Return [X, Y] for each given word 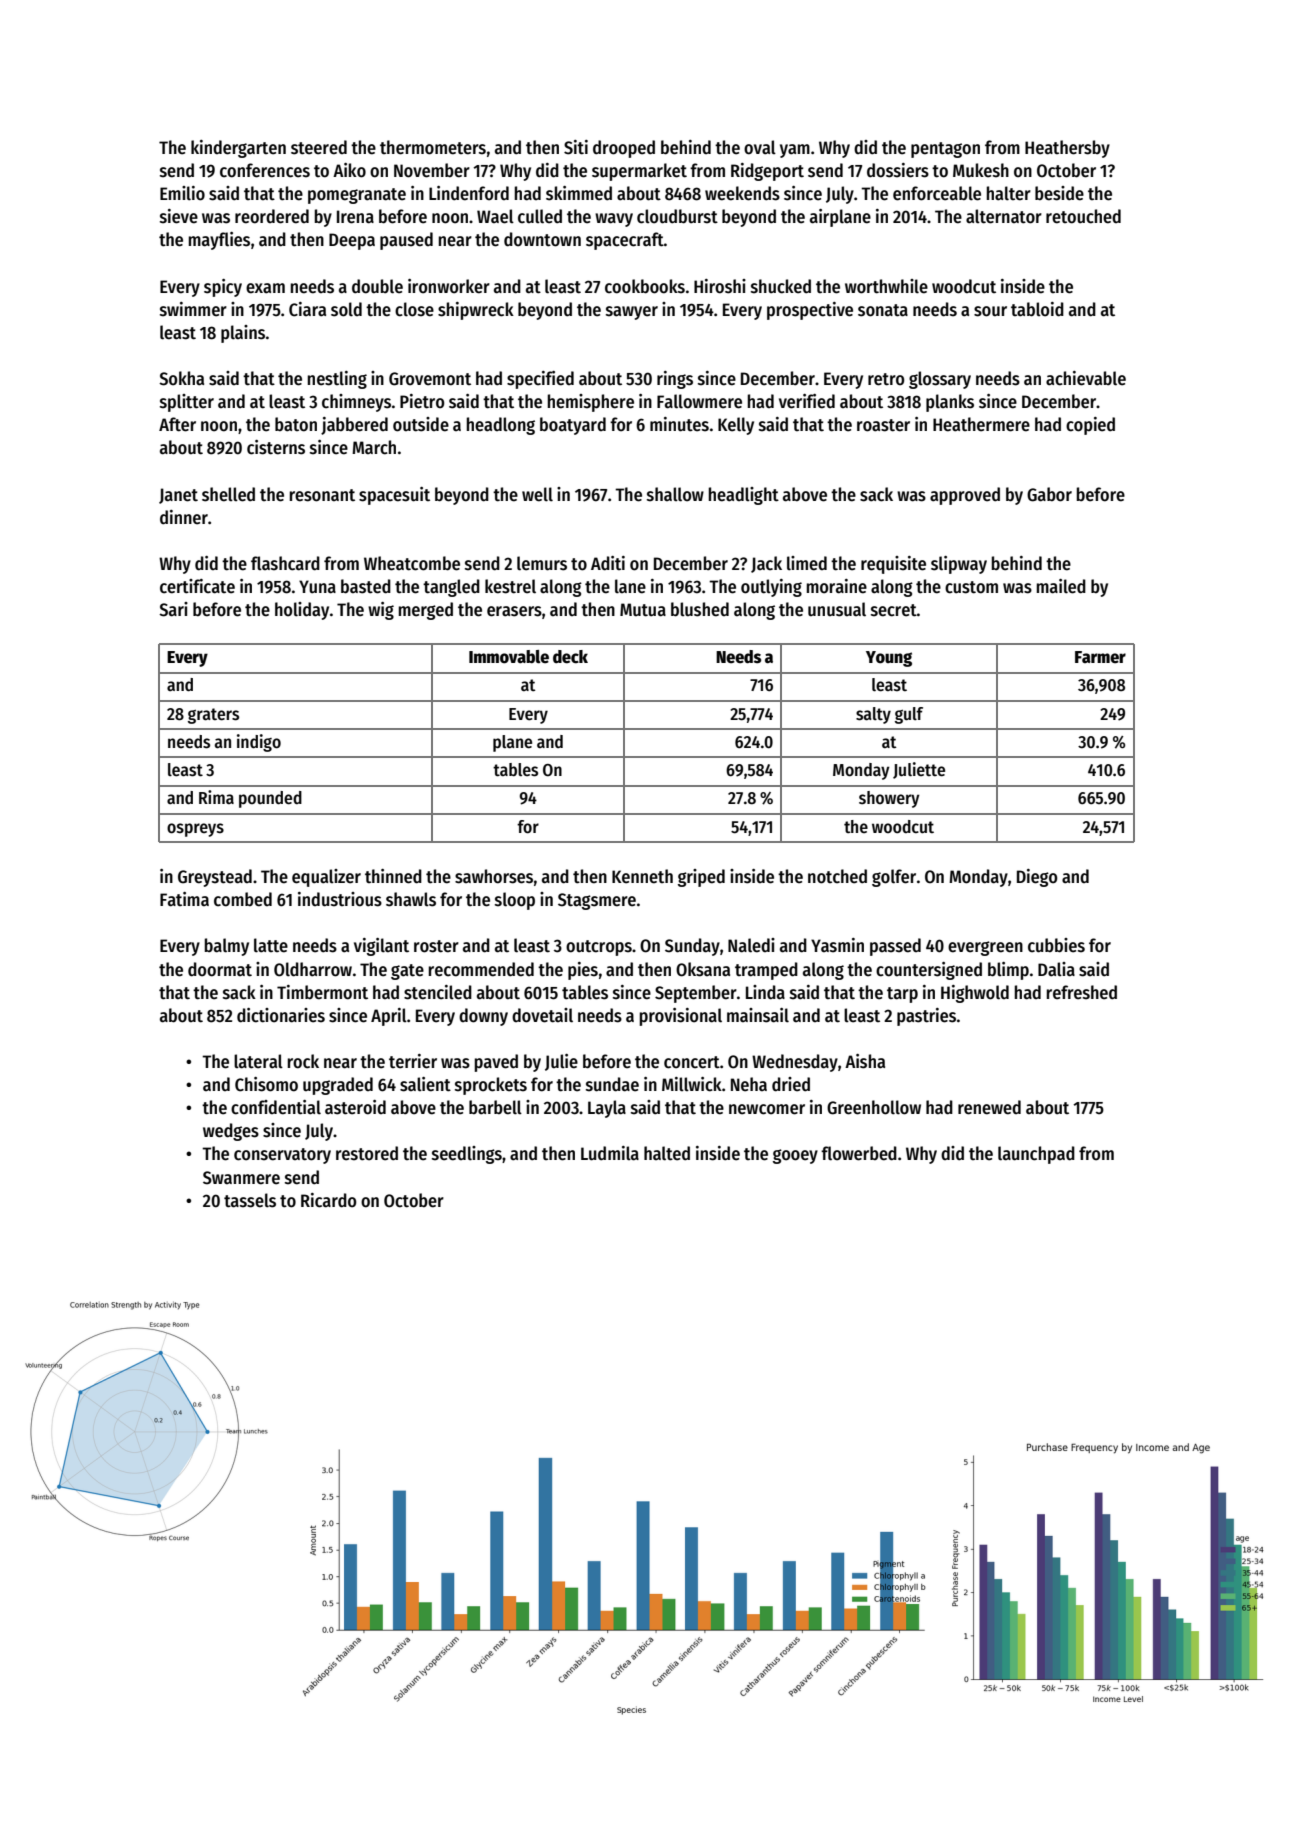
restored [367, 1153]
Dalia [1056, 969]
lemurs [542, 563]
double [377, 286]
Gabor [1049, 494]
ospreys [195, 830]
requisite [893, 565]
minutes [679, 424]
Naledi [751, 945]
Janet [178, 496]
